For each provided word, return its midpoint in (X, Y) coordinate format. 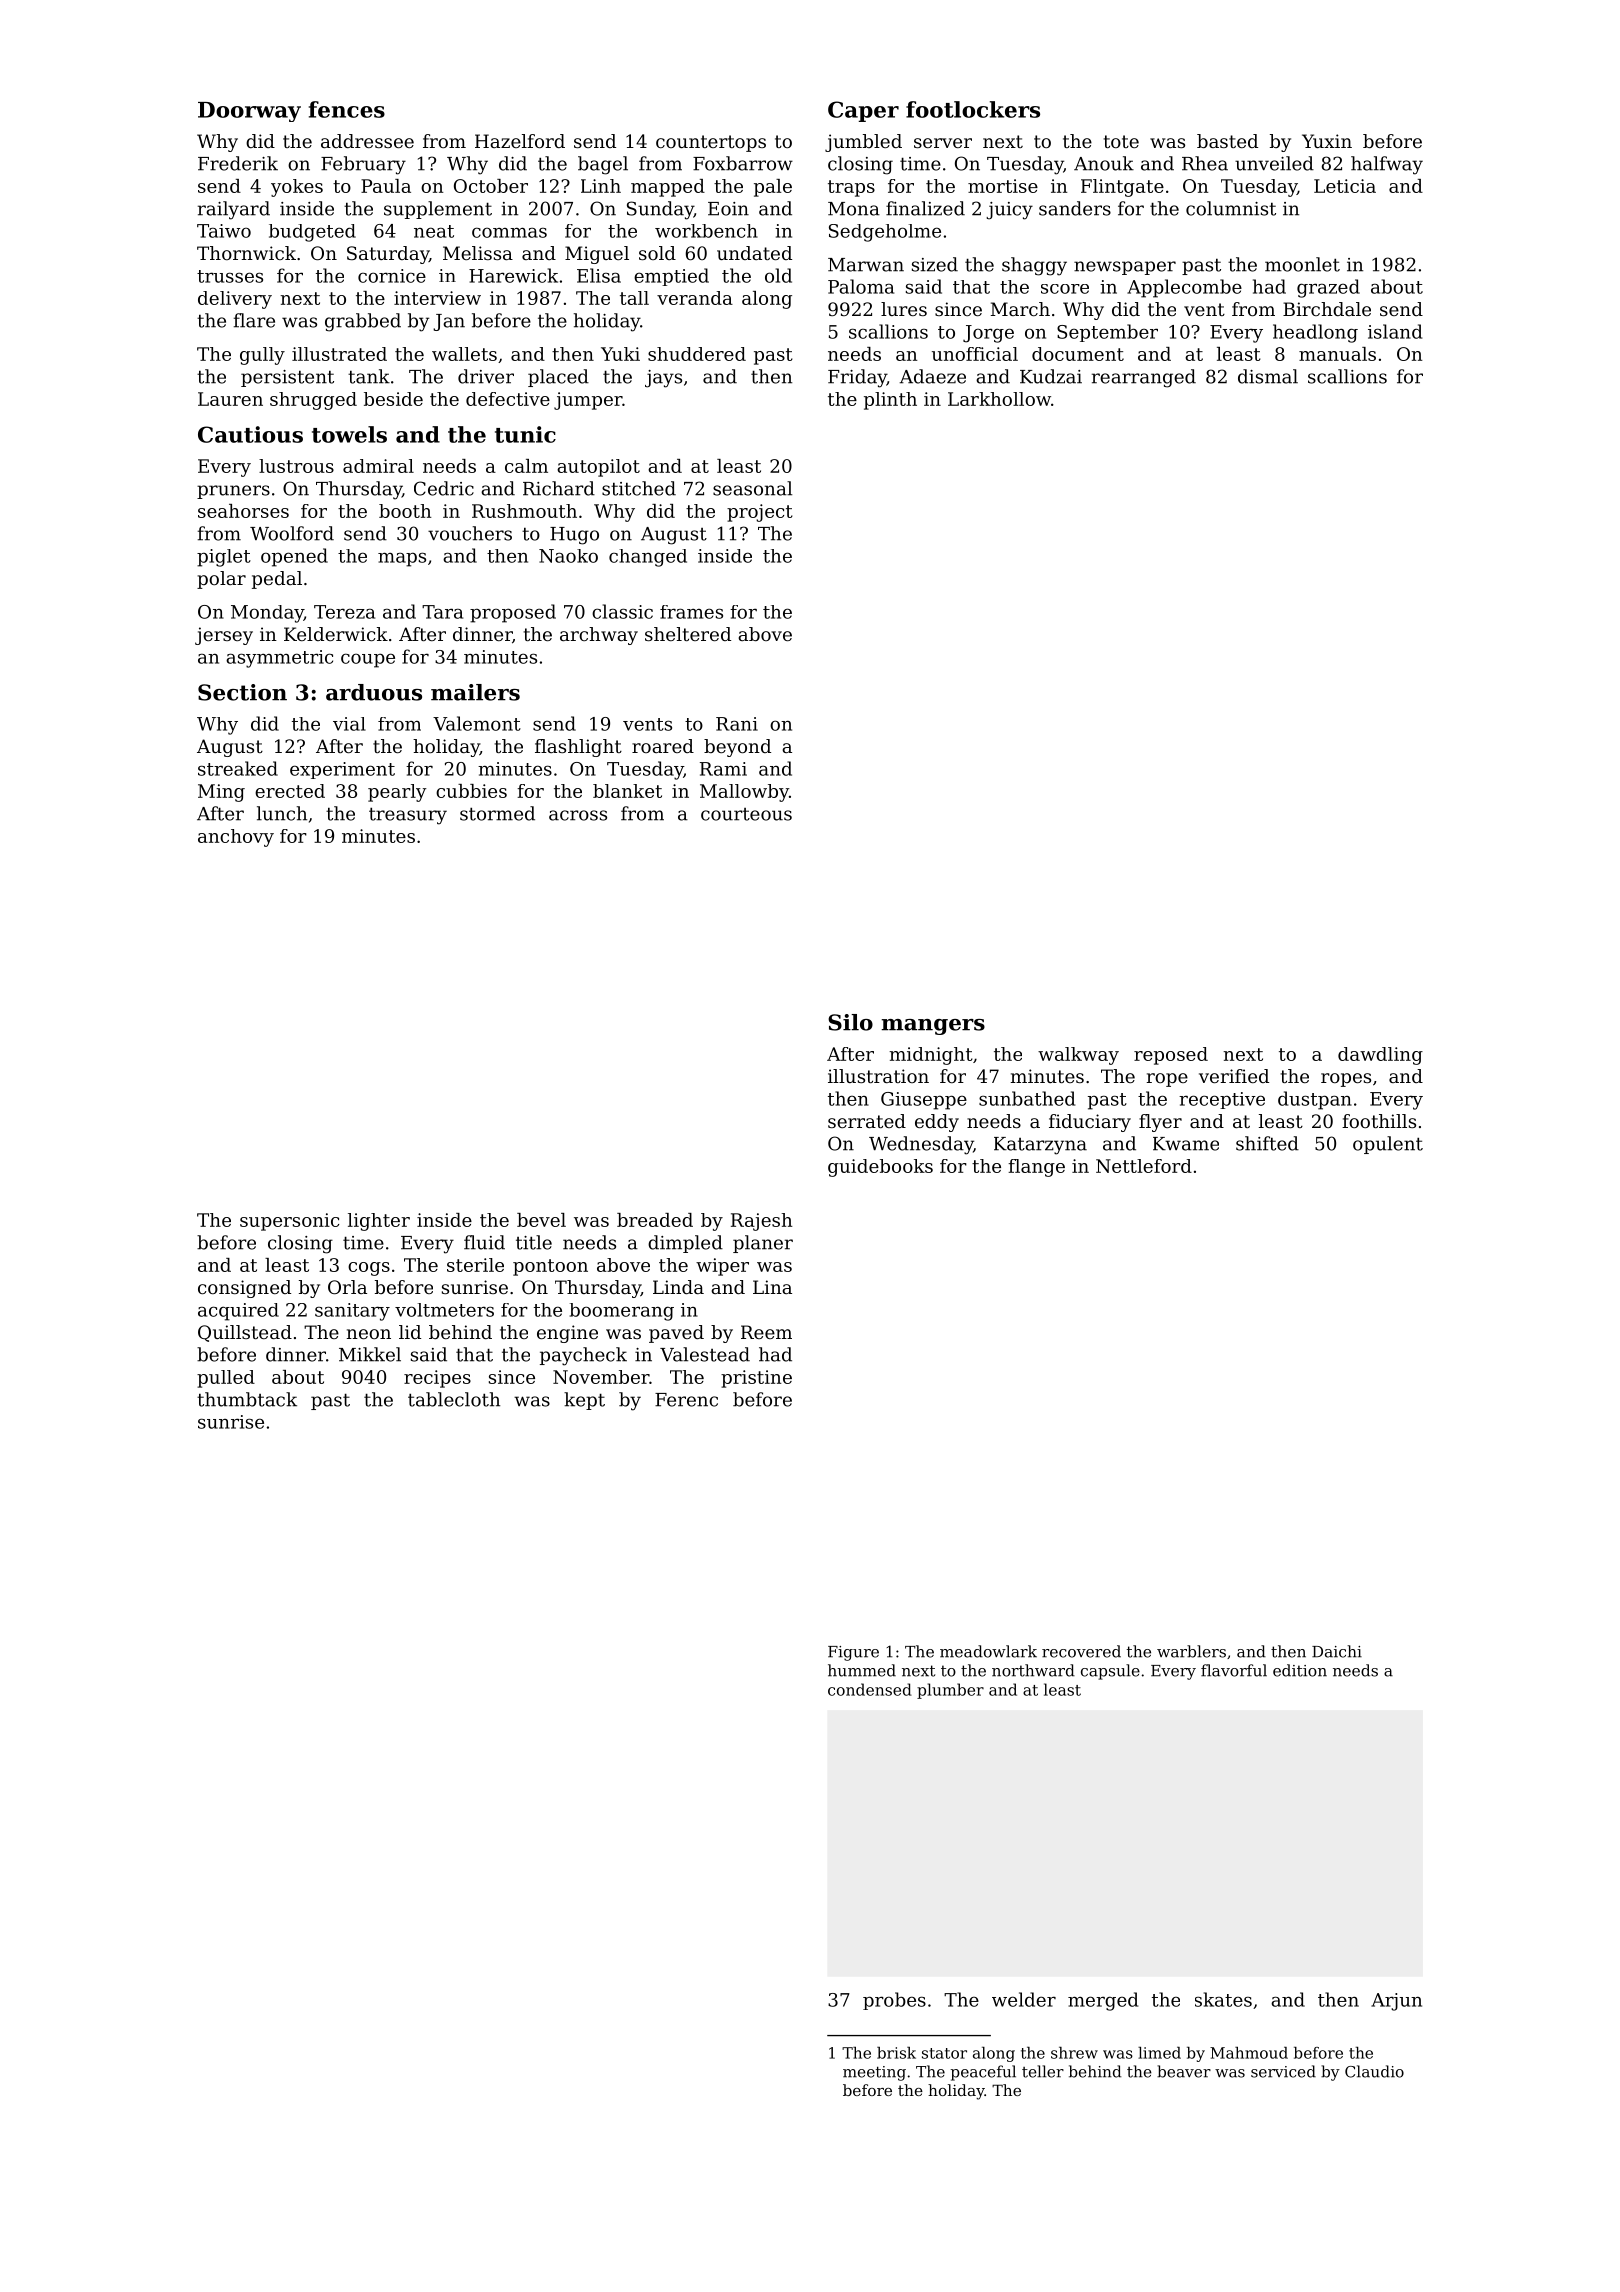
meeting (874, 2073)
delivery (235, 300)
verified (1234, 1076)
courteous (746, 814)
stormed (497, 813)
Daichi (1337, 1651)
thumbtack (247, 1399)
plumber (950, 1691)
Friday (857, 378)
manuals (1337, 354)
